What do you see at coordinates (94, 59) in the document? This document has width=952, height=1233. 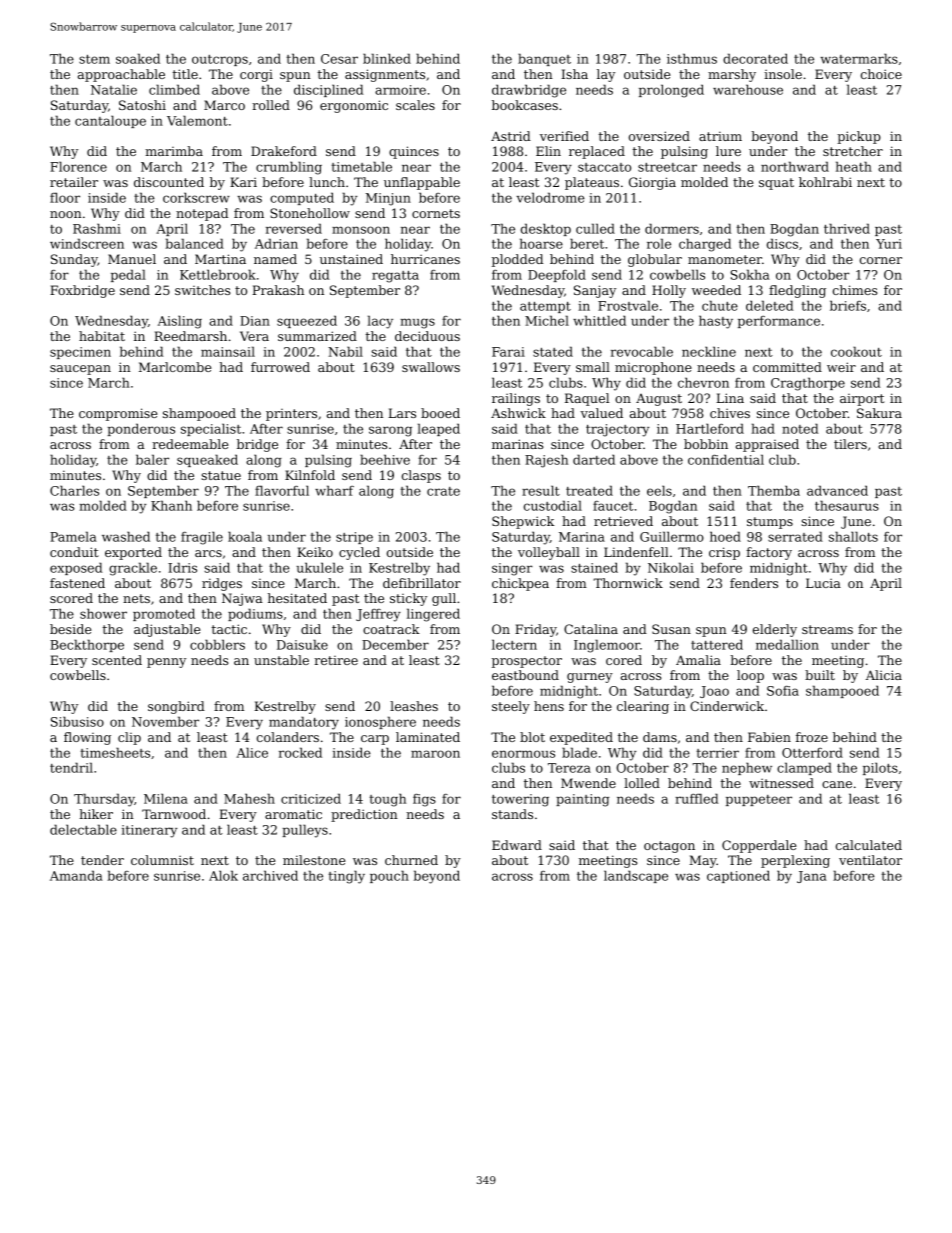 I see `stem` at bounding box center [94, 59].
